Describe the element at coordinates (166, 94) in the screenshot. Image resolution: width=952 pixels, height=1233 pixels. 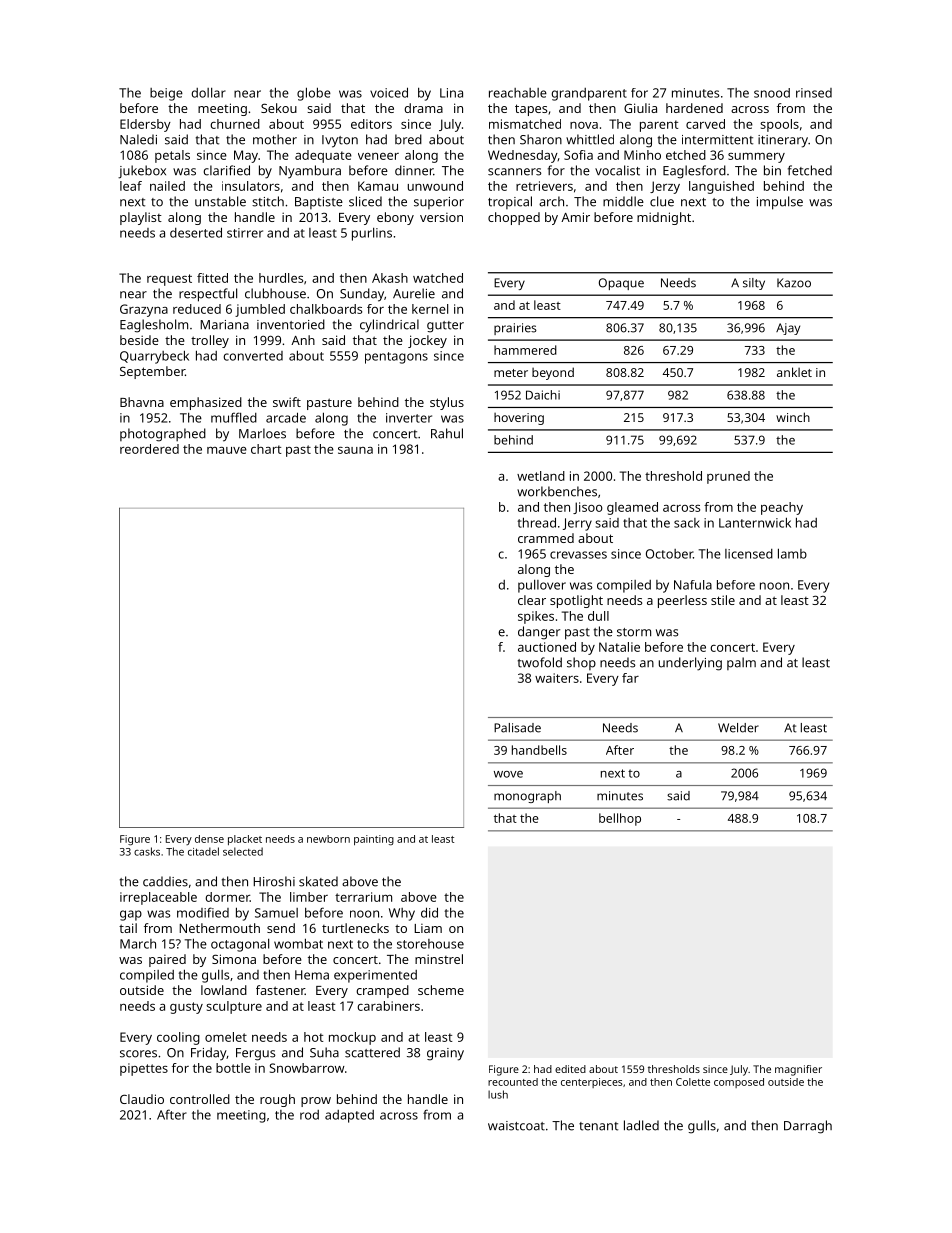
I see `beige` at that location.
